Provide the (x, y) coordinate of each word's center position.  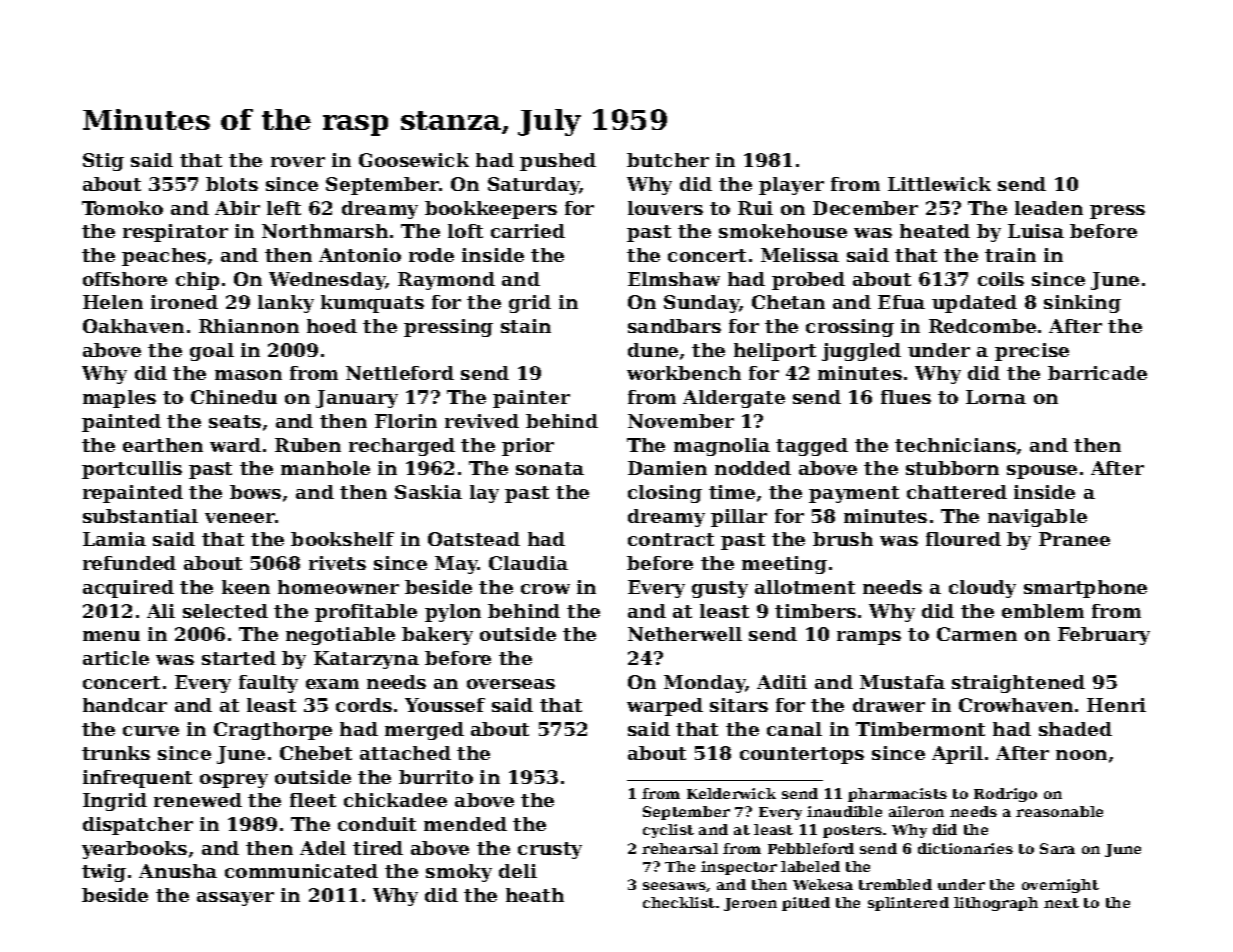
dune (653, 350)
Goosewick (414, 160)
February (1104, 636)
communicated (301, 871)
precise (1032, 352)
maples (119, 399)
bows (255, 492)
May (456, 565)
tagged (812, 447)
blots (232, 184)
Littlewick (939, 184)
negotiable (340, 636)
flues (906, 397)
